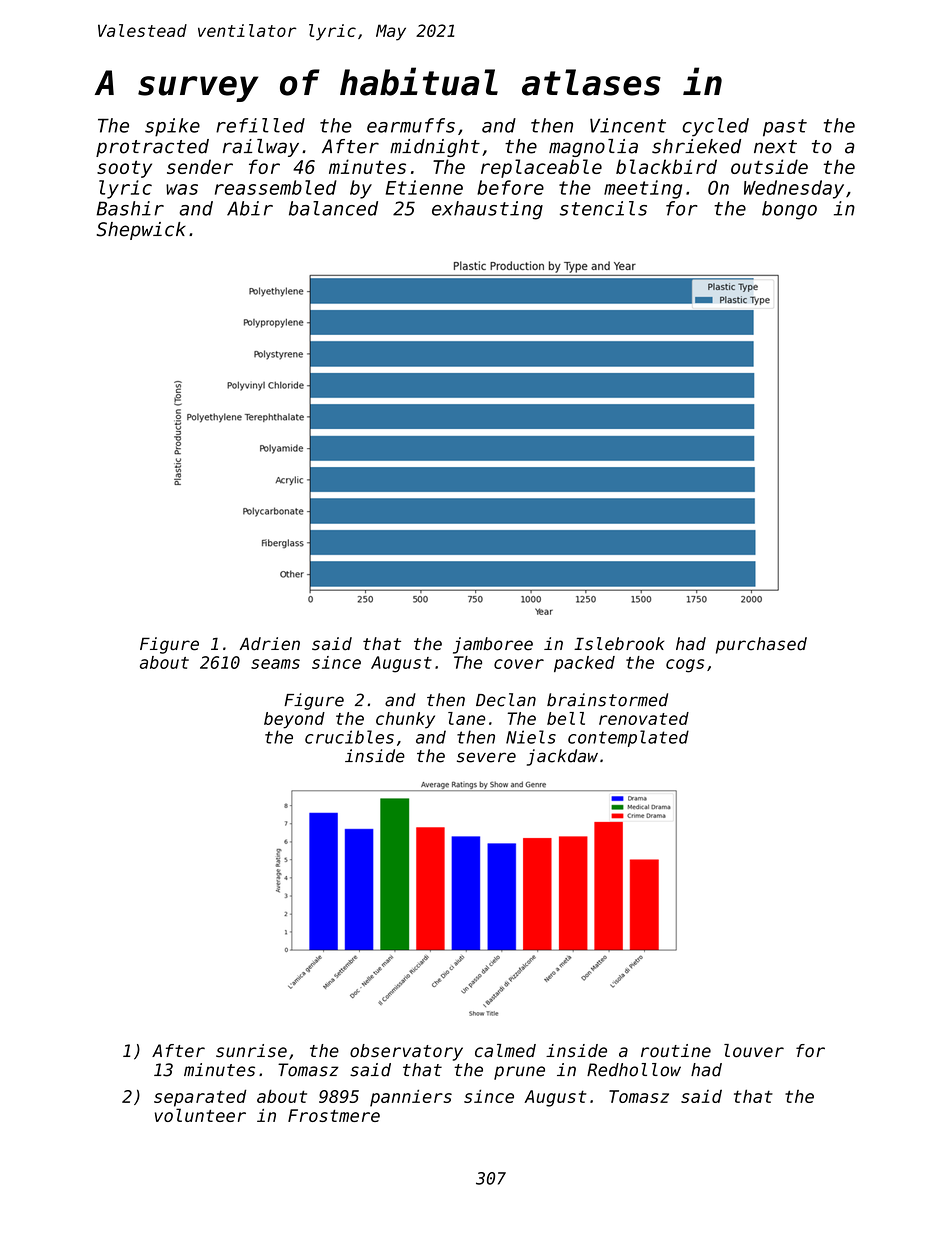 Image resolution: width=952 pixels, height=1233 pixels. I want to click on meeting, so click(643, 189).
